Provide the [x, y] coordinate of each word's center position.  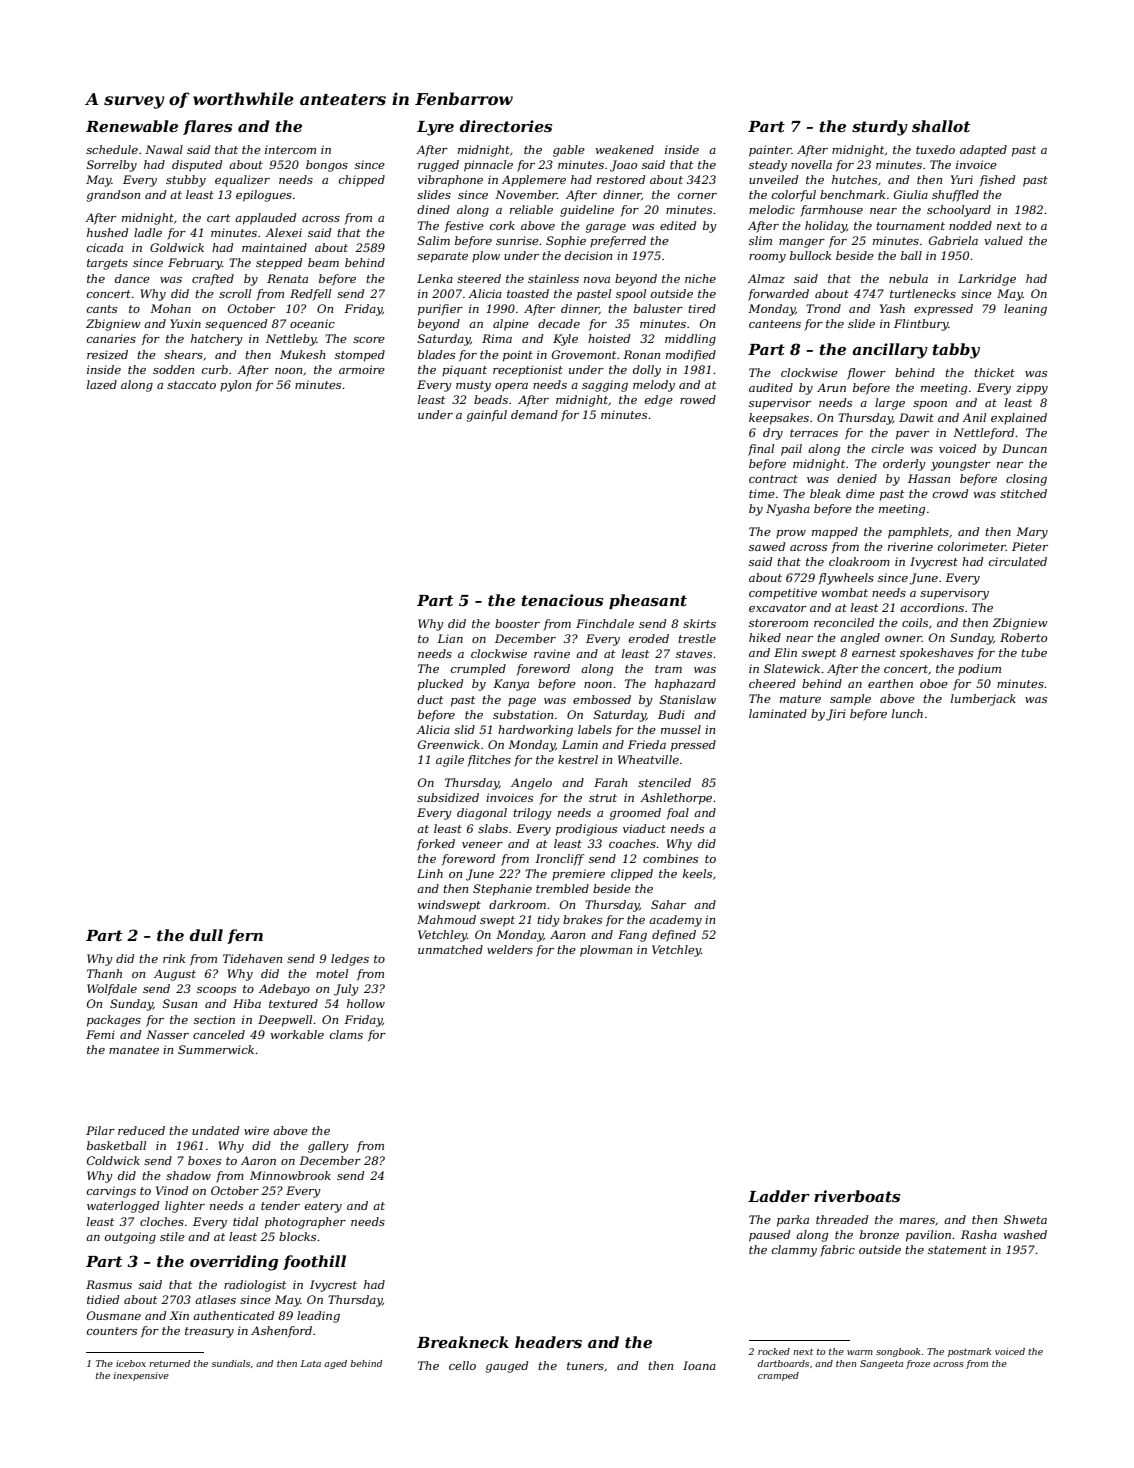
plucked [440, 685]
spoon [930, 405]
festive [464, 227]
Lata [311, 1363]
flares [207, 127]
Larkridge [987, 280]
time [762, 493]
